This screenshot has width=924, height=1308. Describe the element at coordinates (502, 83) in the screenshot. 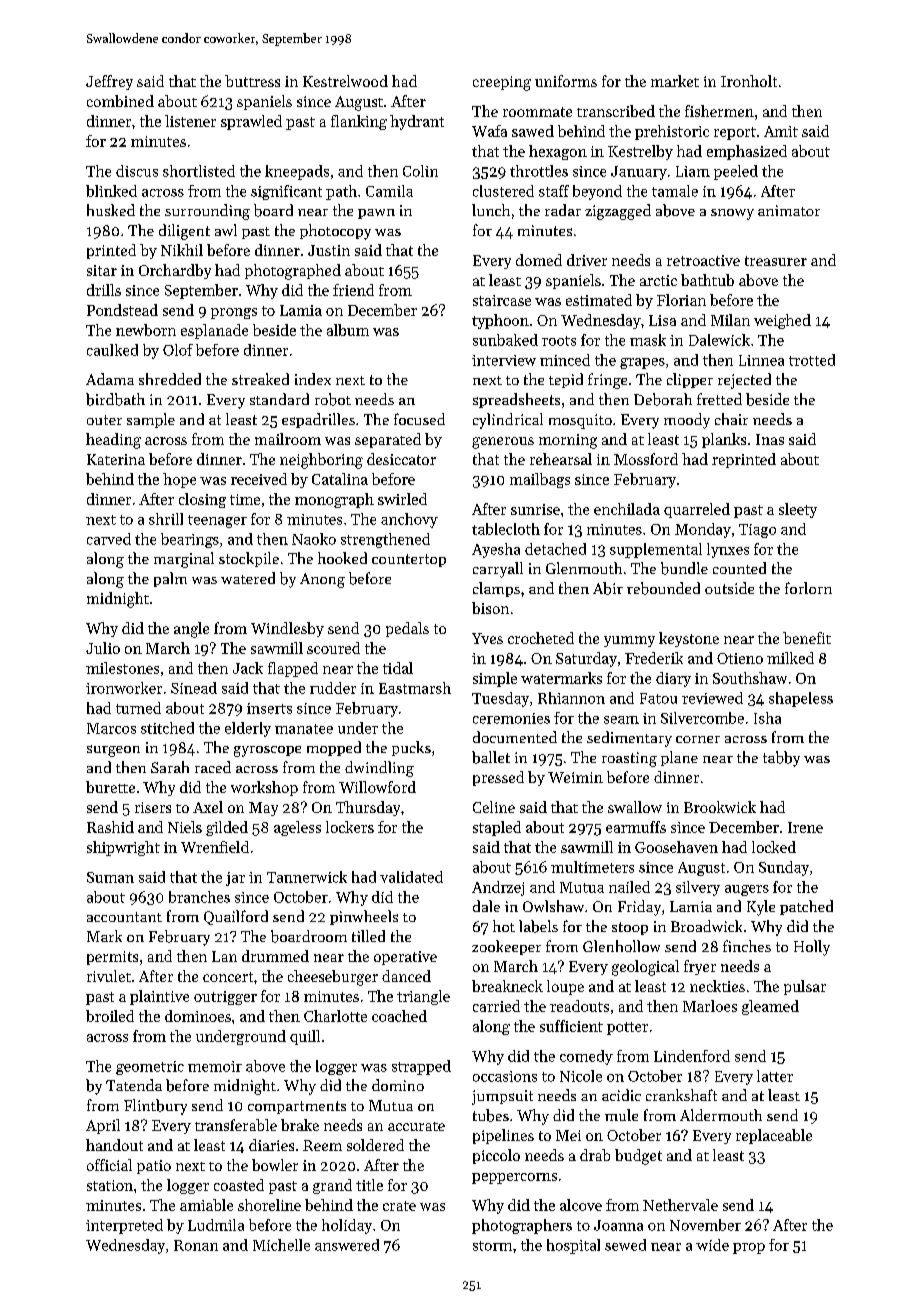

I see `creeping` at that location.
